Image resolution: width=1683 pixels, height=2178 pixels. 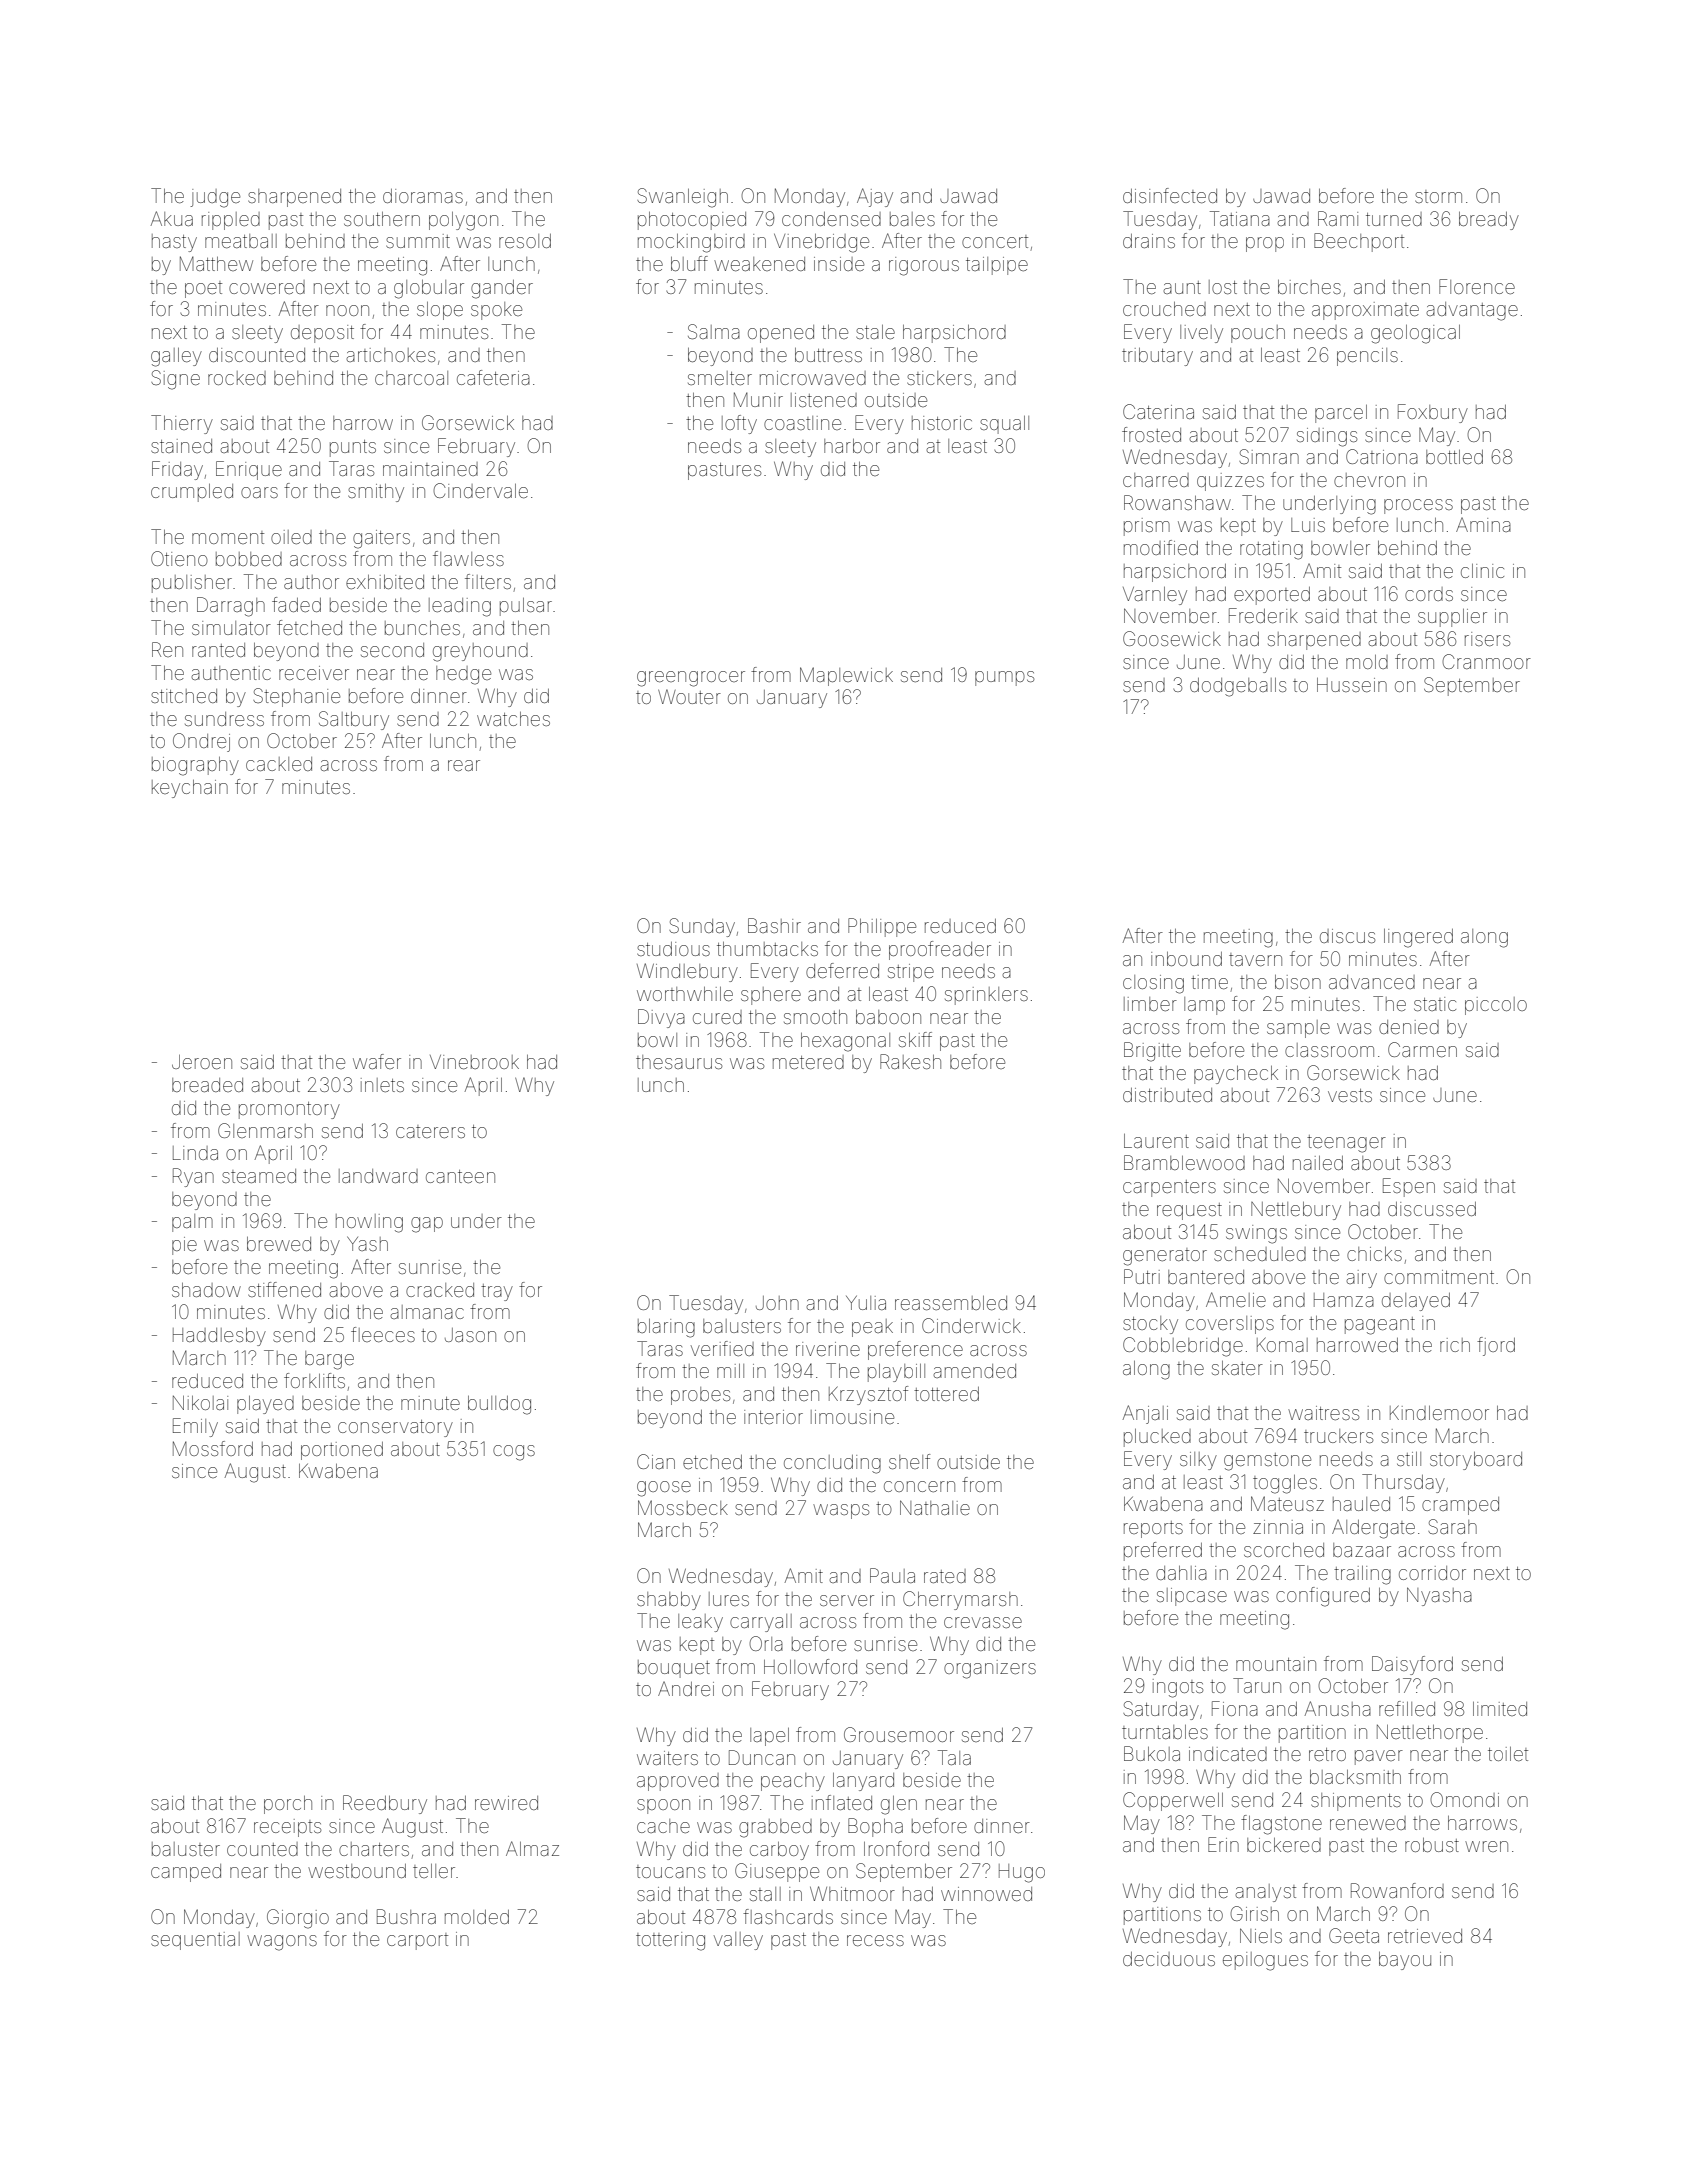 What do you see at coordinates (1438, 196) in the image?
I see `storm` at bounding box center [1438, 196].
